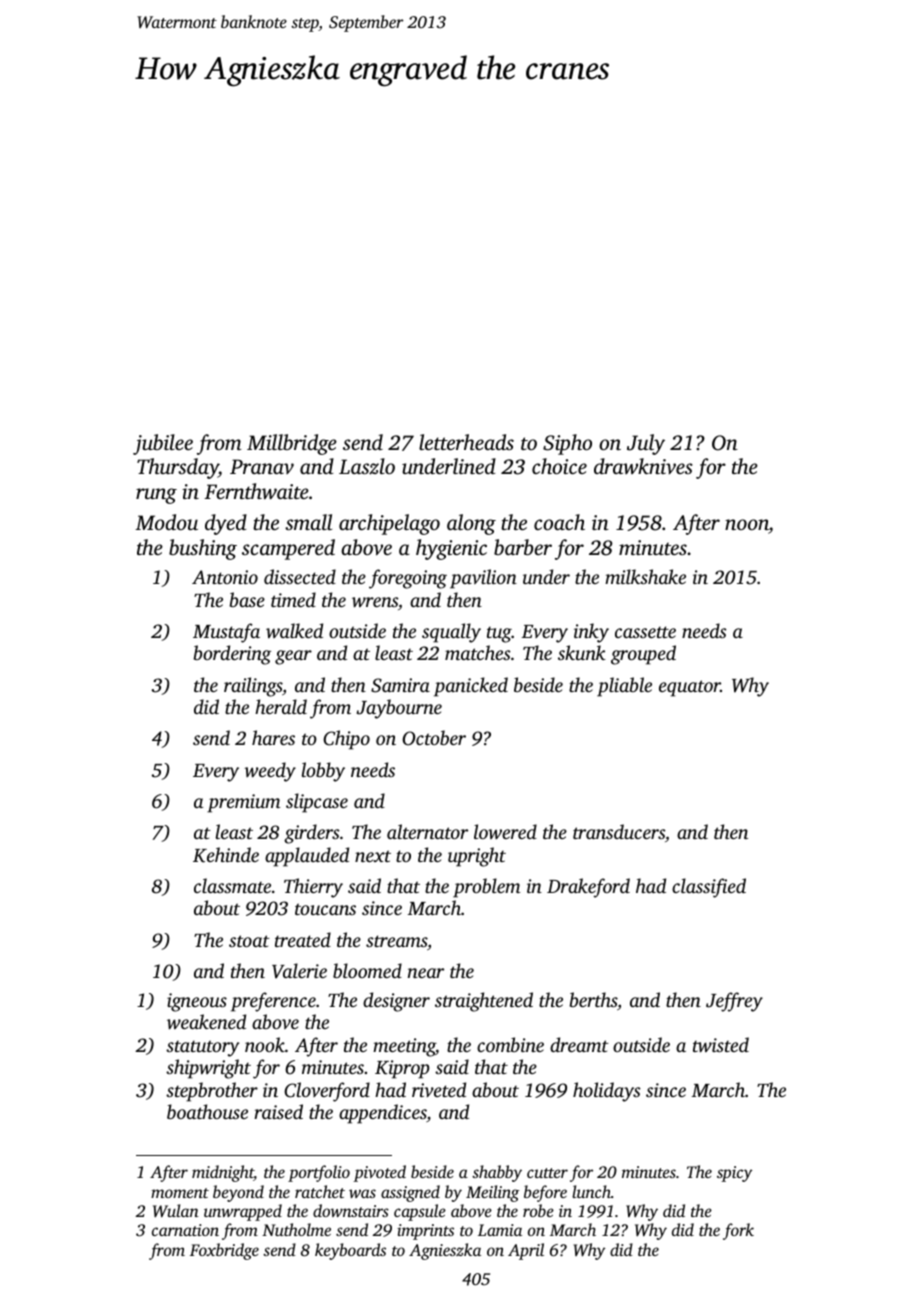 This document has height=1314, width=924. Describe the element at coordinates (408, 579) in the document. I see `foregoing` at that location.
